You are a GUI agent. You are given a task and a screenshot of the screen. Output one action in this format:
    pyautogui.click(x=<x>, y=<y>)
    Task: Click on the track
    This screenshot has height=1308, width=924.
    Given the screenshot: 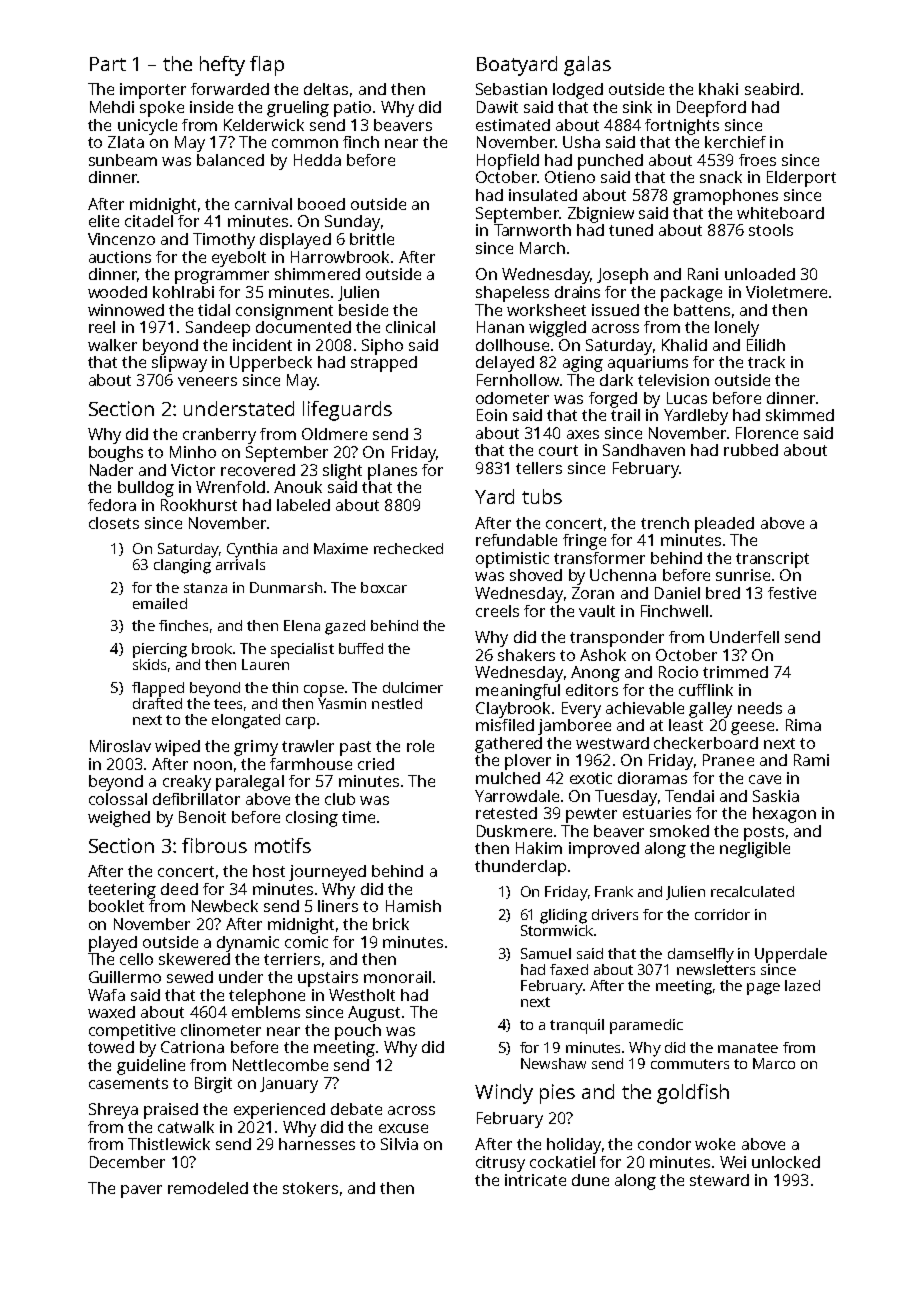 What is the action you would take?
    pyautogui.click(x=766, y=362)
